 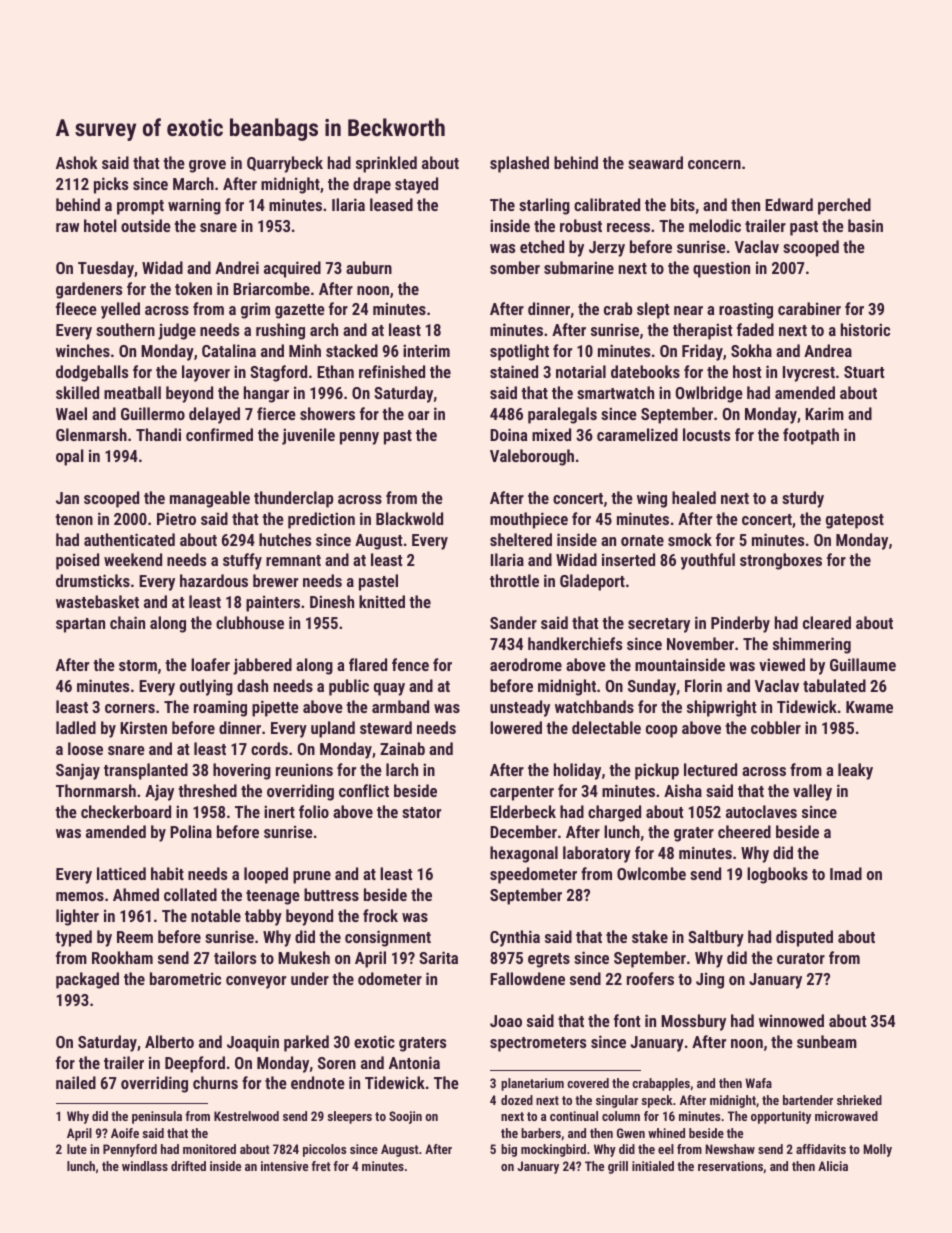 I want to click on lute, so click(x=77, y=1149).
